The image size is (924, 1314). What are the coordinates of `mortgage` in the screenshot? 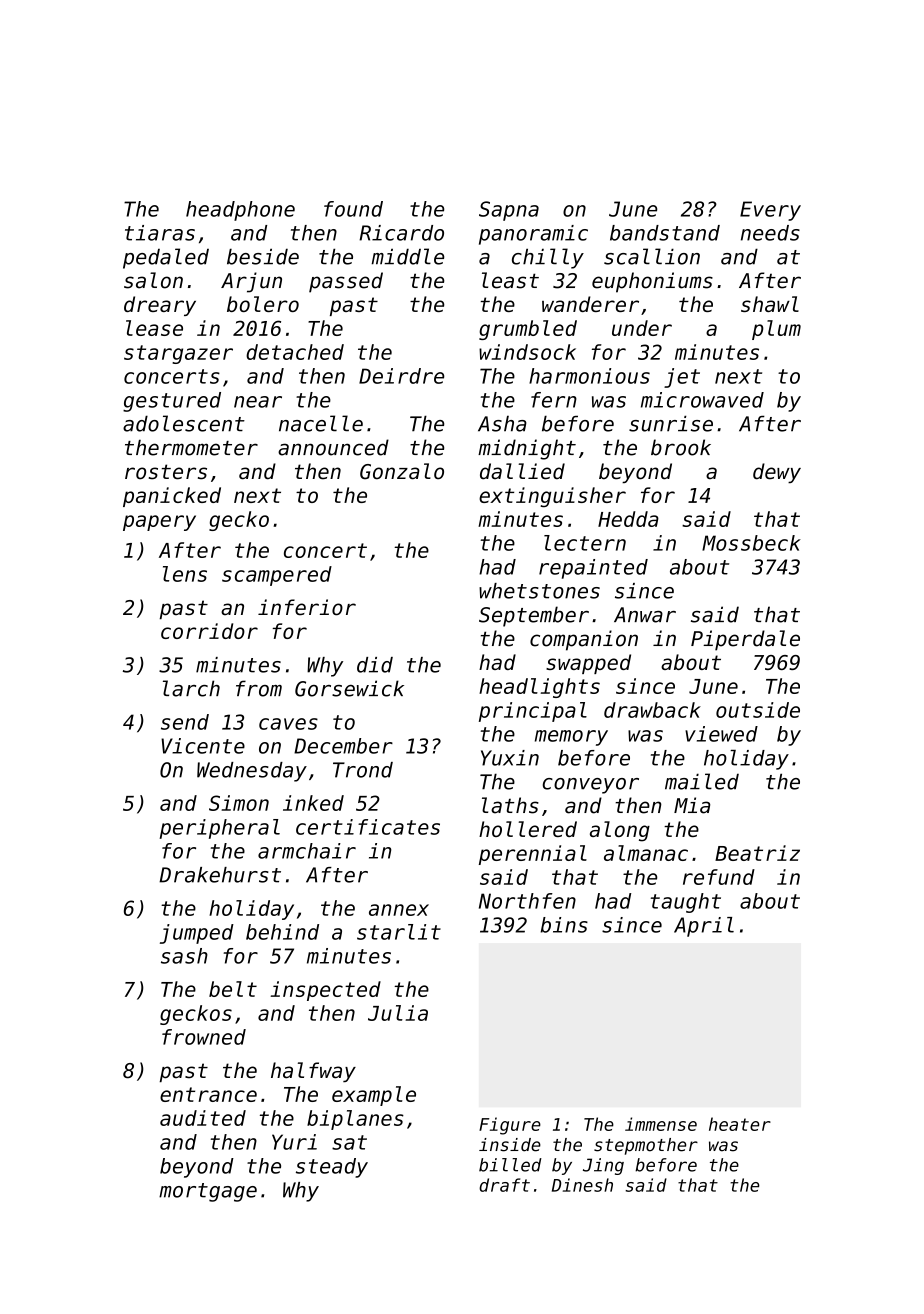 It's located at (208, 1192).
